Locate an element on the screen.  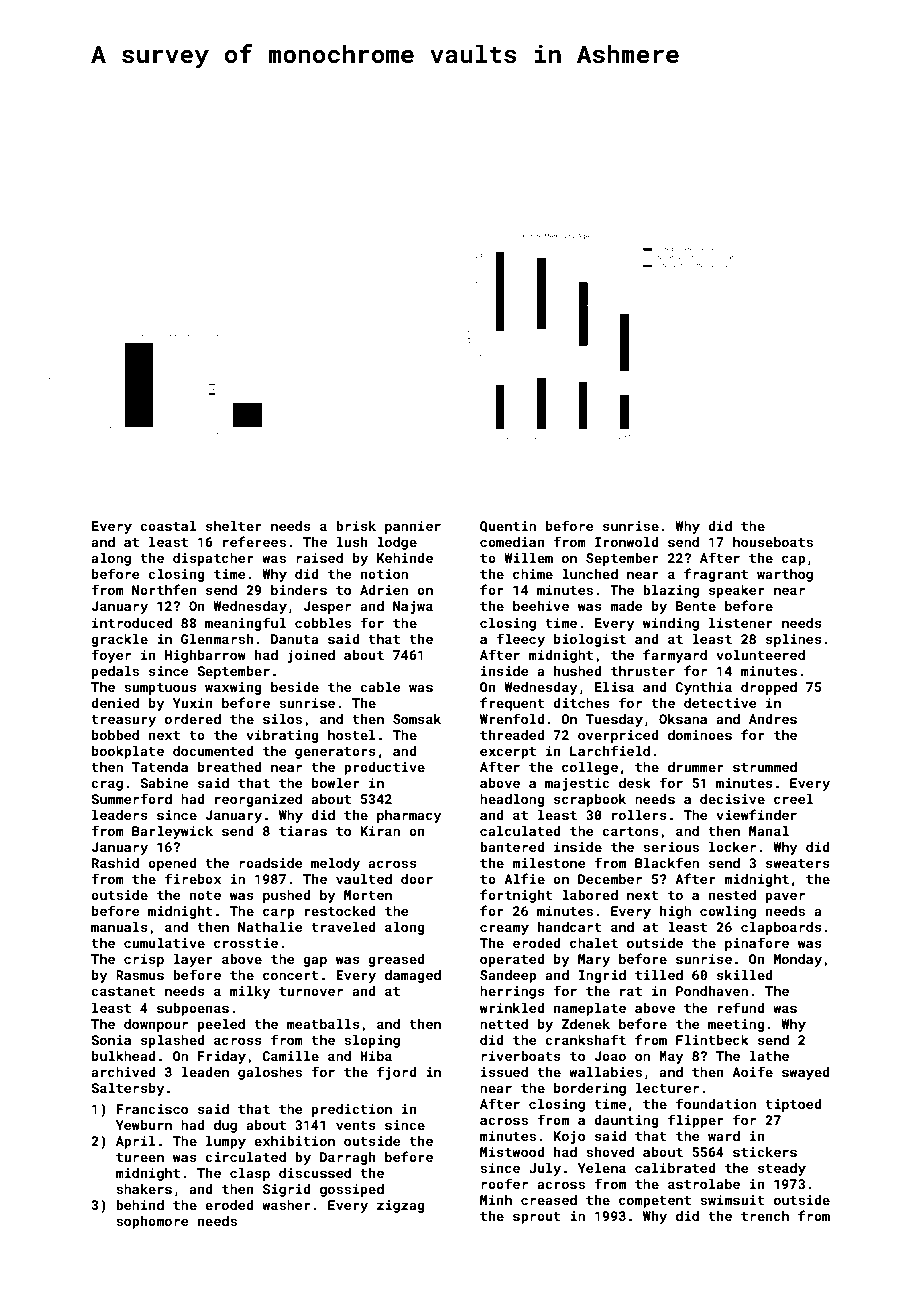
houseboats is located at coordinates (773, 542).
